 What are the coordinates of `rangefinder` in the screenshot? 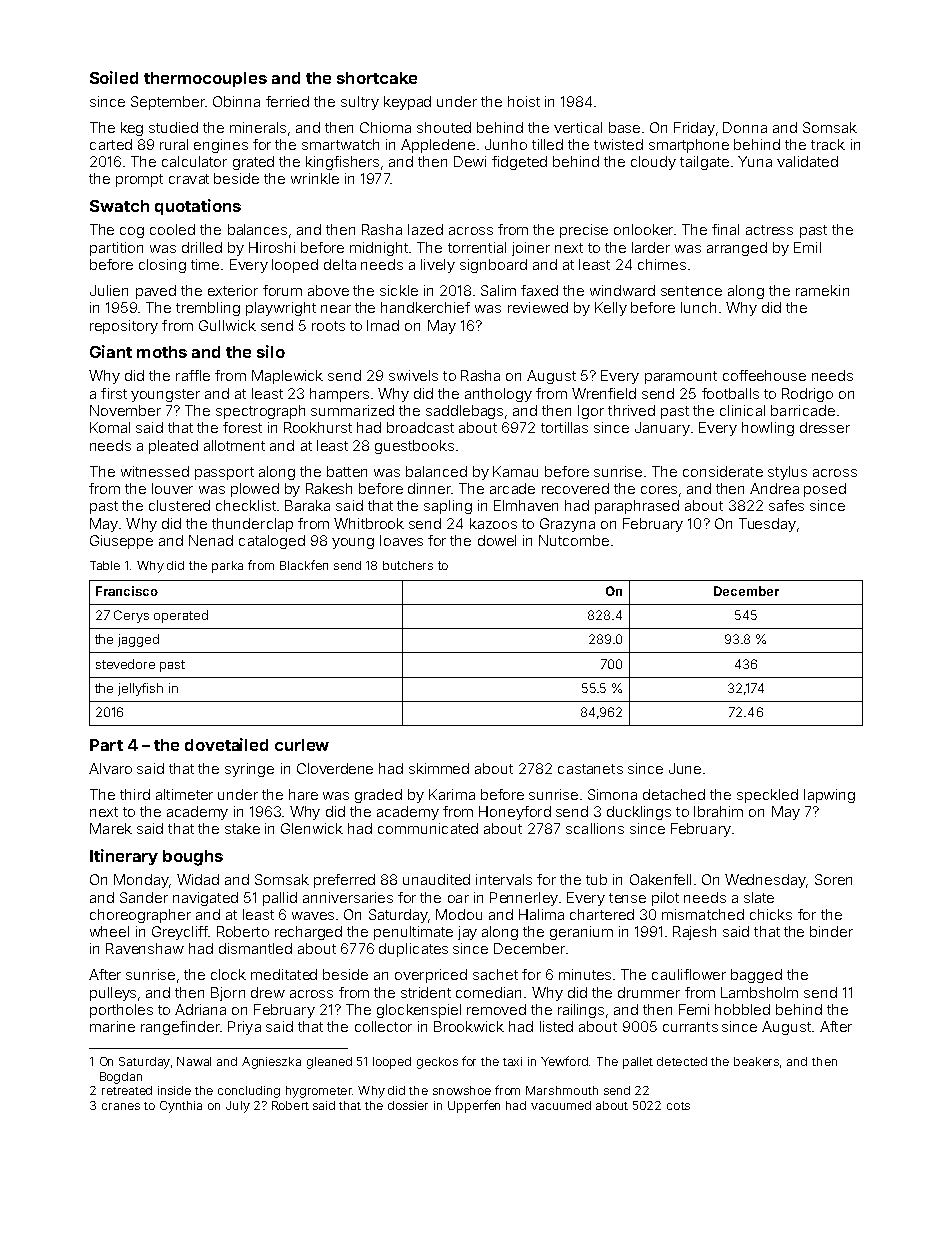 It's located at (180, 1028).
